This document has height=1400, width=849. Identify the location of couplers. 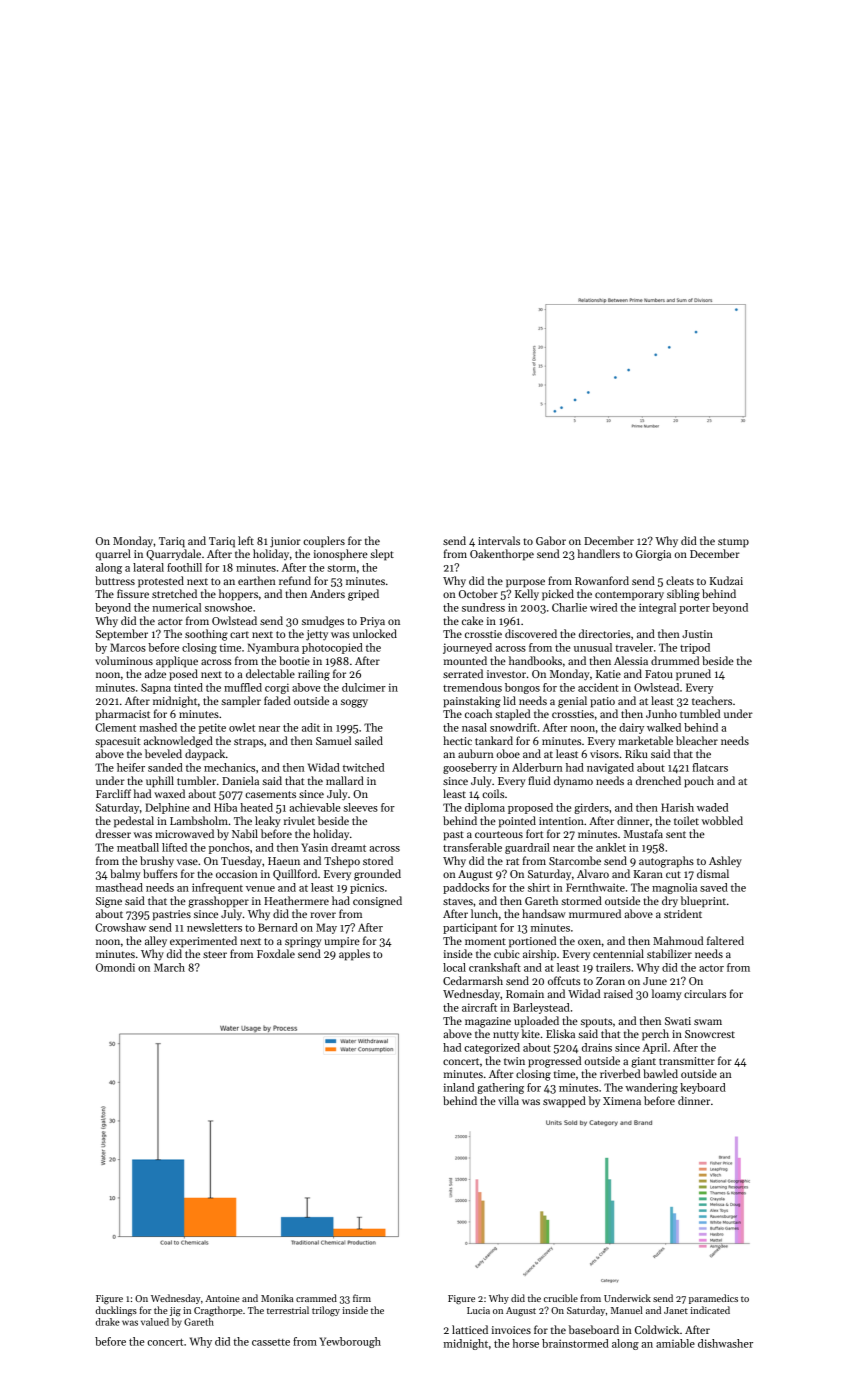
(324, 542).
